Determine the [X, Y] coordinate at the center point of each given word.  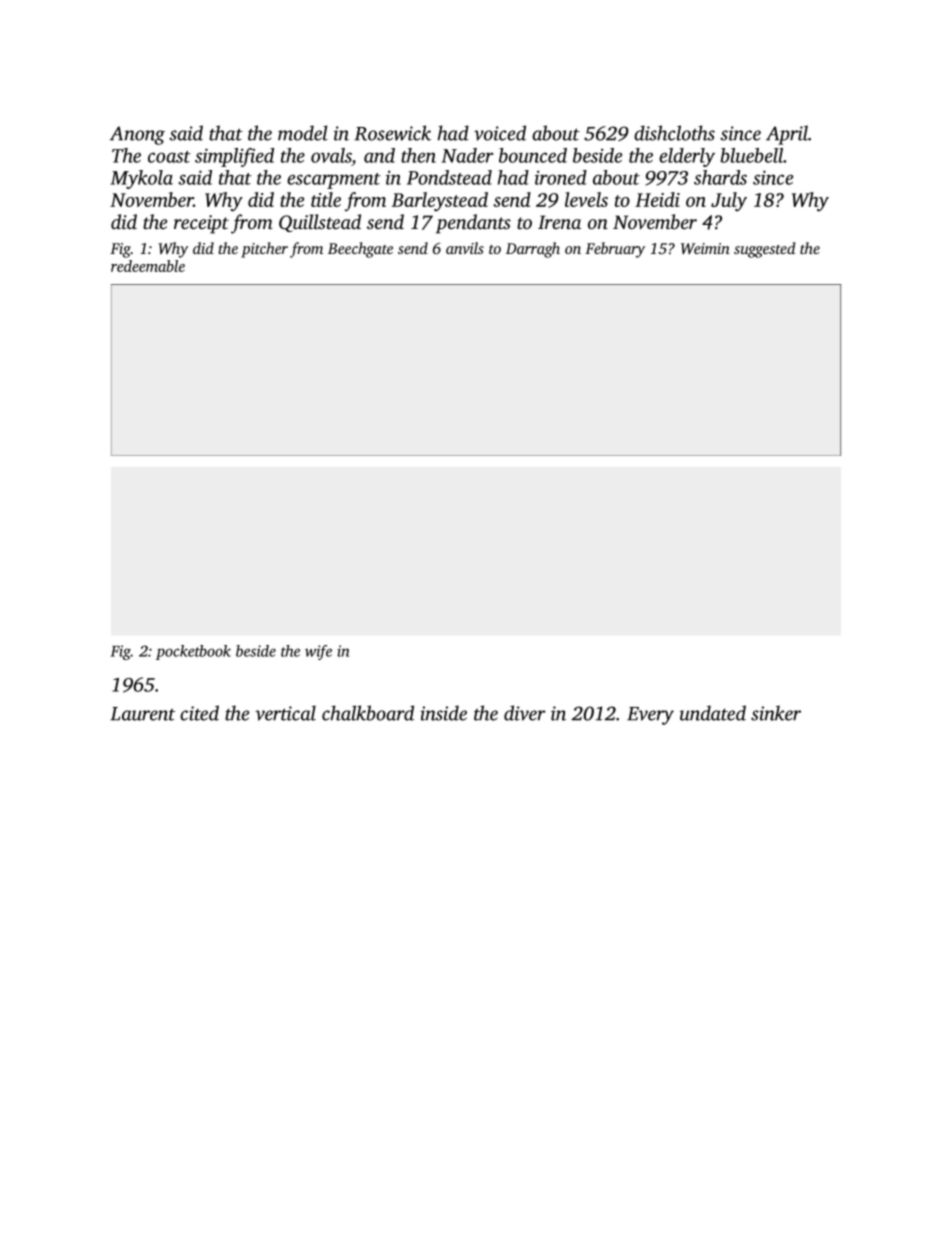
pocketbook [193, 652]
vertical [285, 713]
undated [713, 713]
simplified [234, 157]
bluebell [751, 155]
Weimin [705, 248]
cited [199, 713]
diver [525, 713]
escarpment [334, 181]
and [379, 155]
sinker [776, 713]
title [326, 199]
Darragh [533, 250]
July [729, 201]
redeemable [148, 266]
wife [318, 652]
